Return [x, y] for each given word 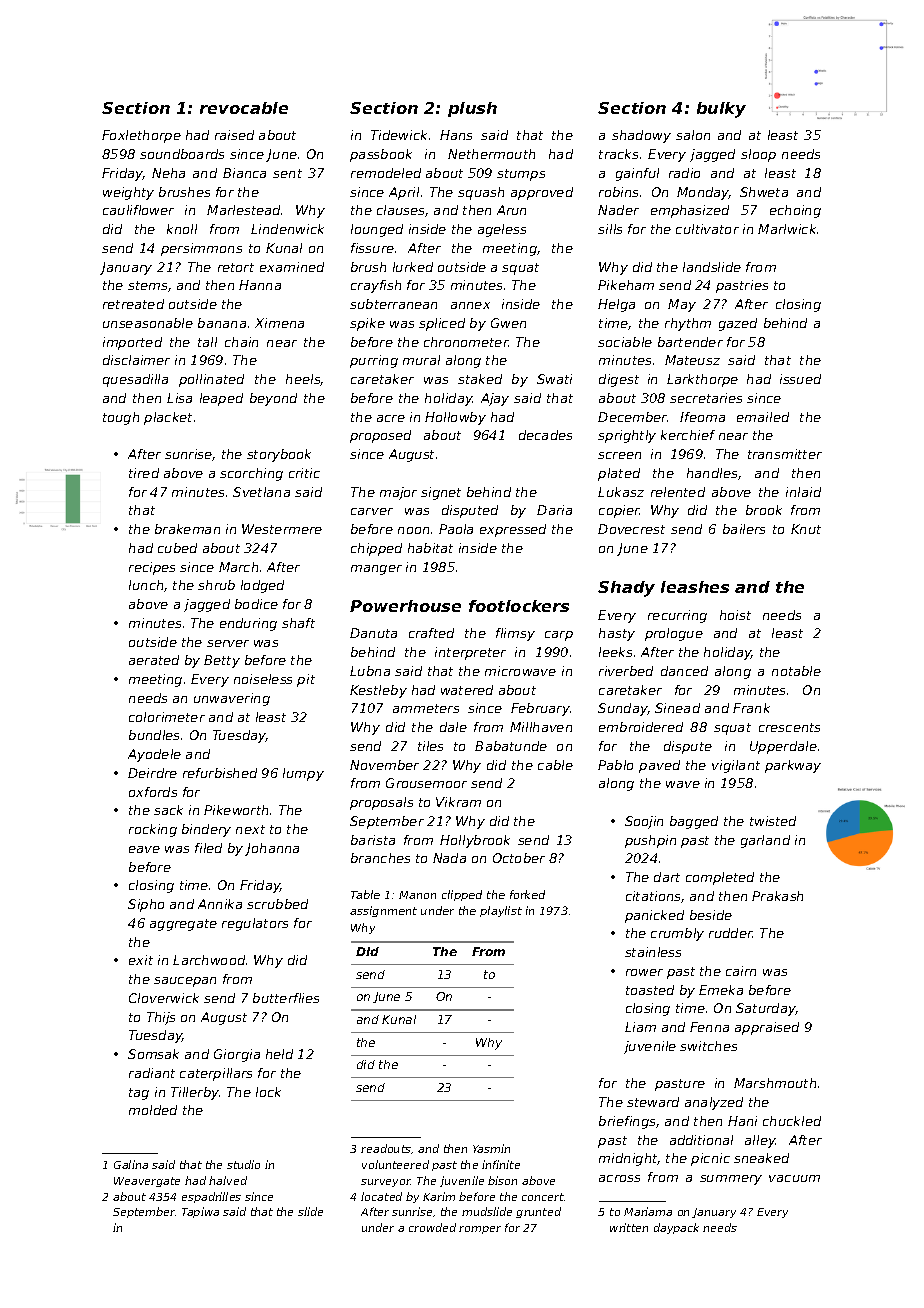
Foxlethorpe [141, 136]
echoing [795, 211]
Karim [439, 1196]
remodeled [386, 173]
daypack [676, 1228]
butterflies [286, 998]
